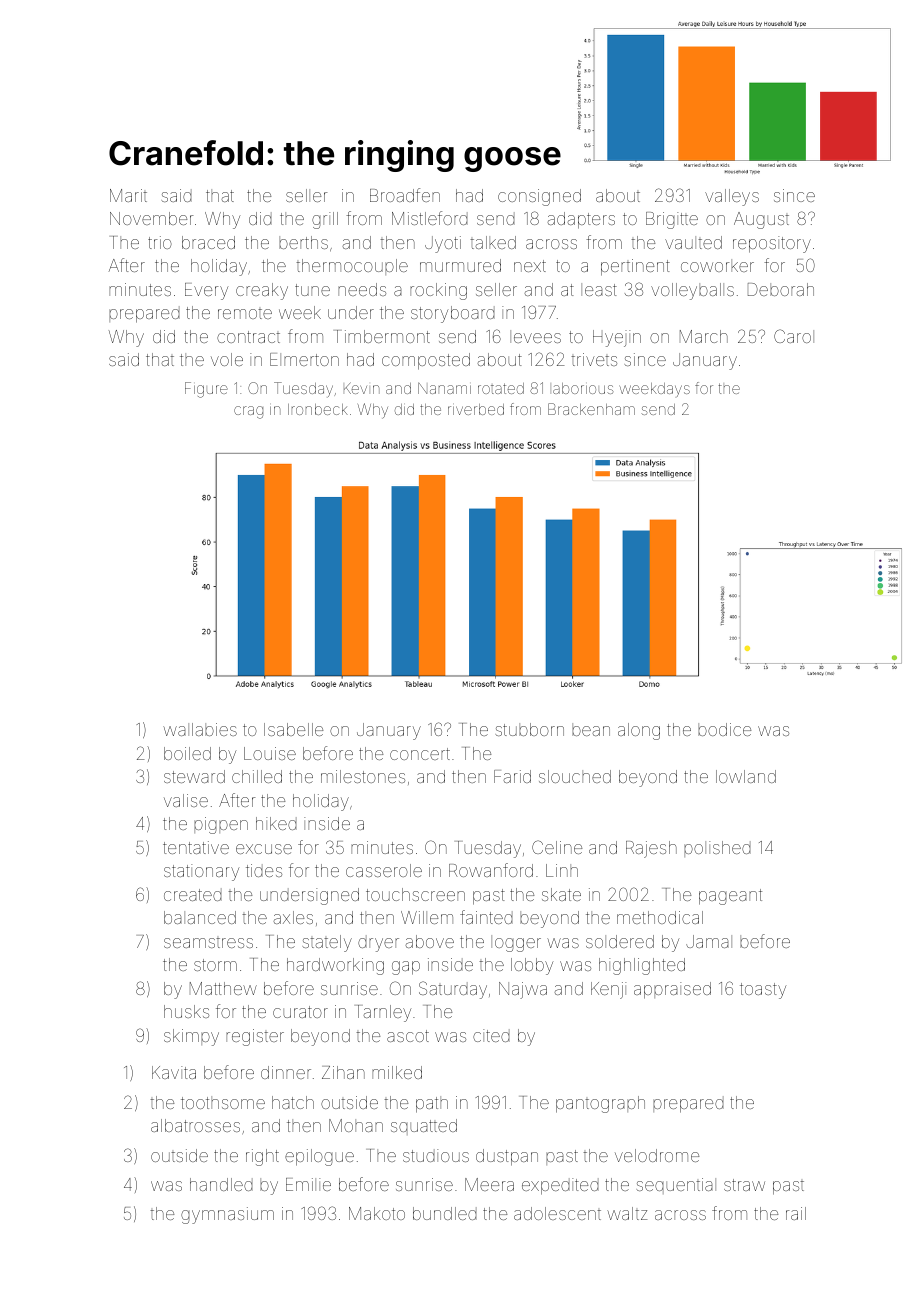 The image size is (924, 1314). Describe the element at coordinates (206, 291) in the document. I see `Every` at that location.
